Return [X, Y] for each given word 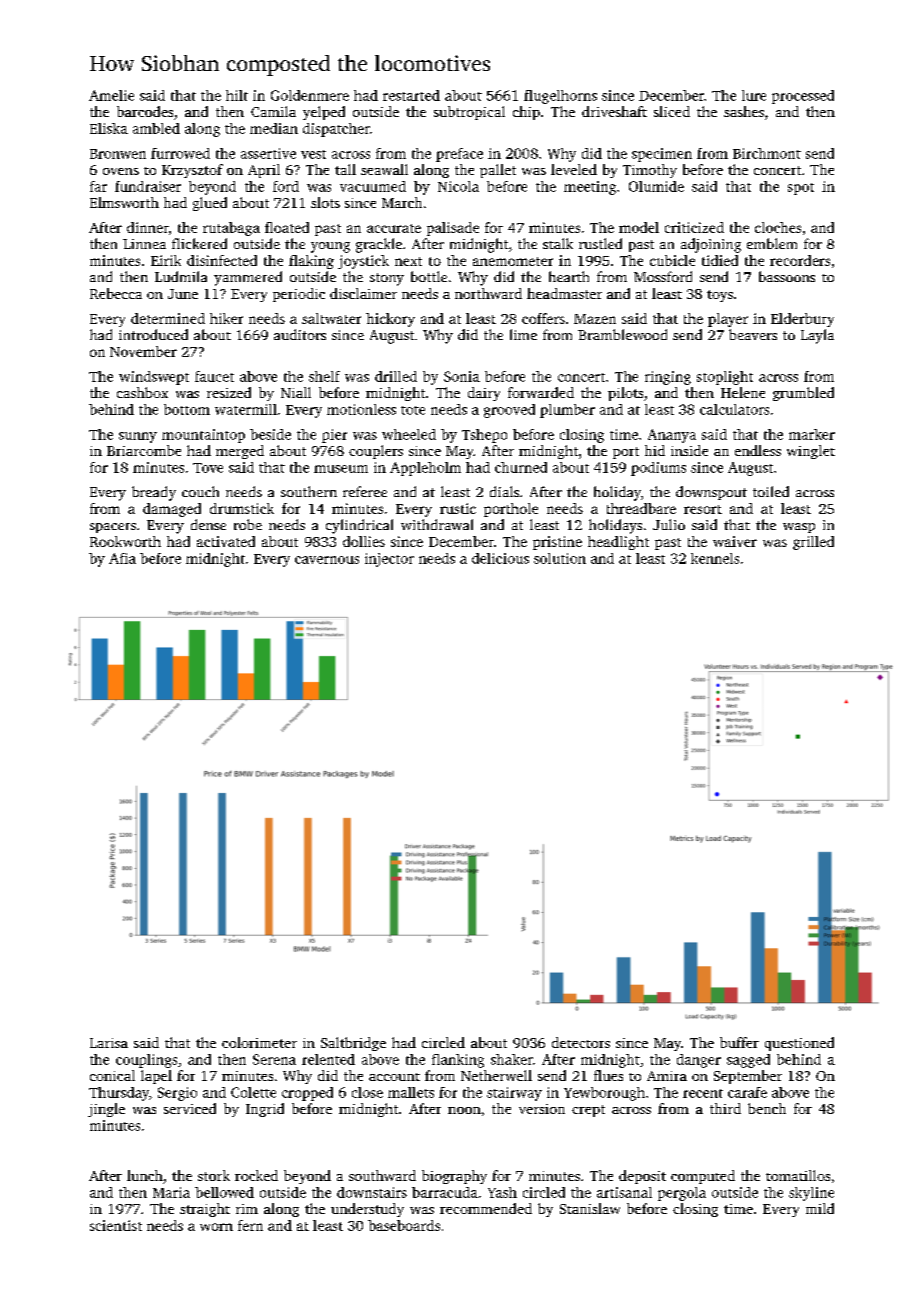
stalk [558, 243]
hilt [237, 95]
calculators [734, 409]
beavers [753, 334]
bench [767, 1108]
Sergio [177, 1094]
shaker [512, 1059]
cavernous [327, 560]
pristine [557, 543]
